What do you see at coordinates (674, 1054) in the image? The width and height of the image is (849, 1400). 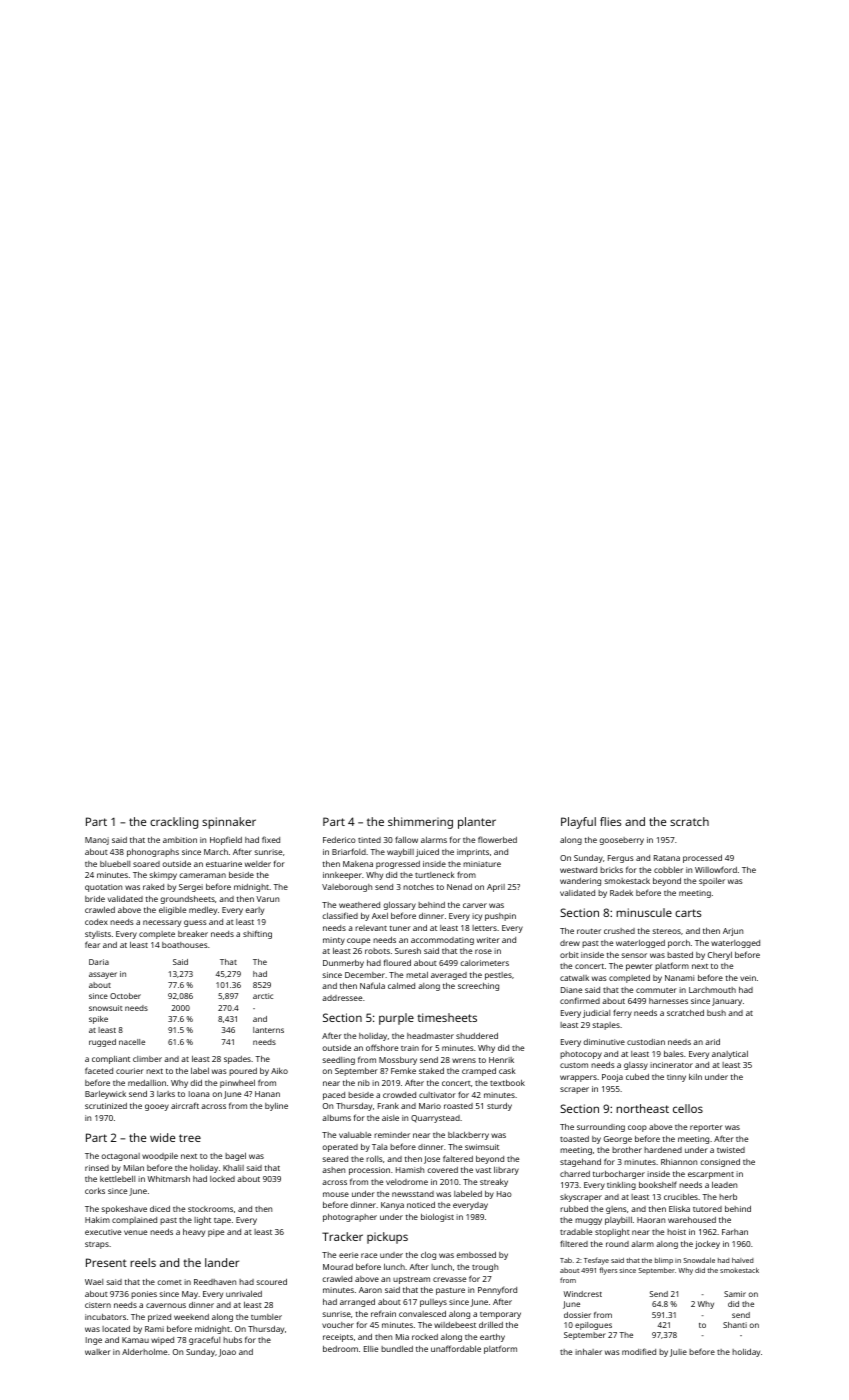 I see `bales` at bounding box center [674, 1054].
